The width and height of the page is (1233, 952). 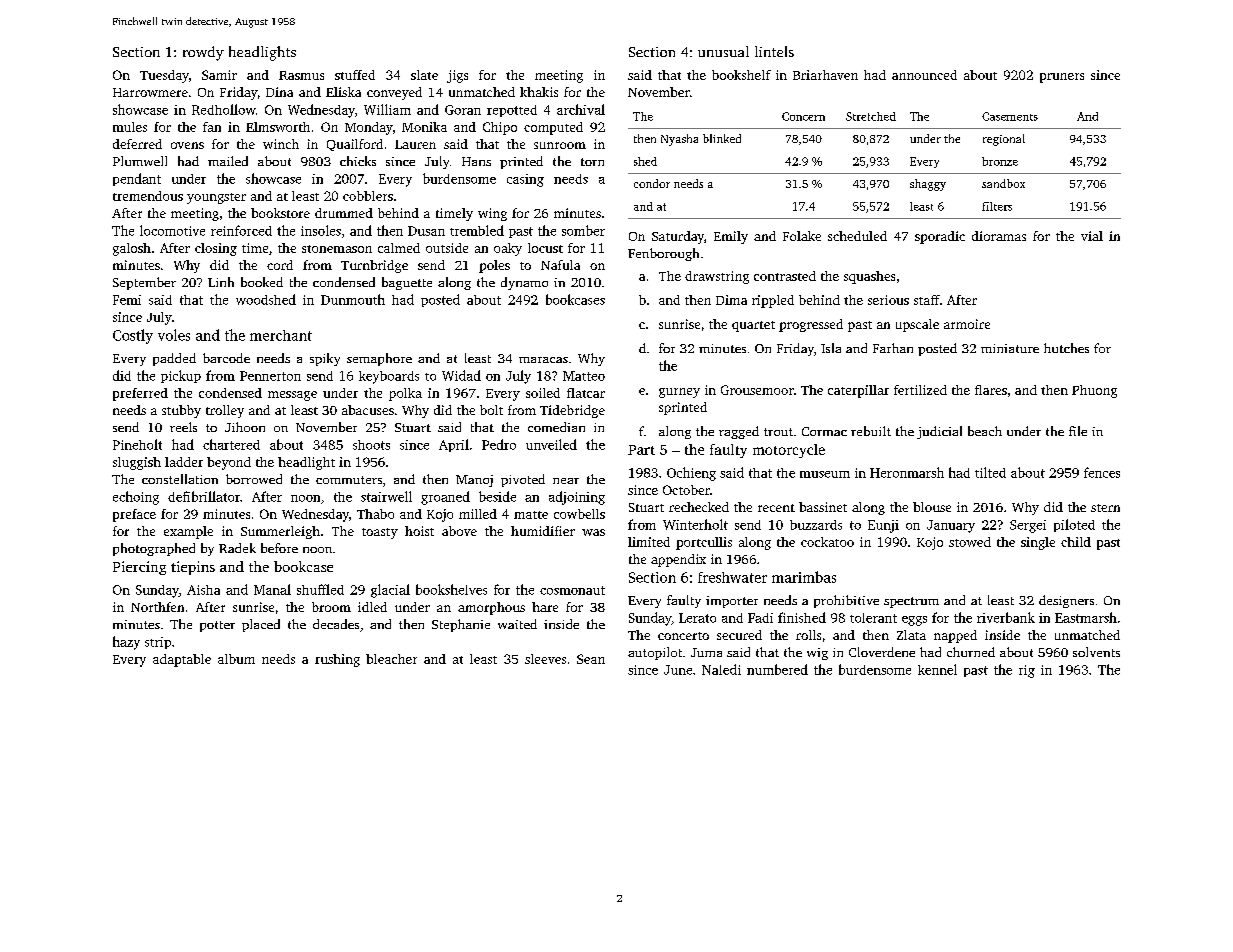 What do you see at coordinates (723, 51) in the page?
I see `unusual` at bounding box center [723, 51].
